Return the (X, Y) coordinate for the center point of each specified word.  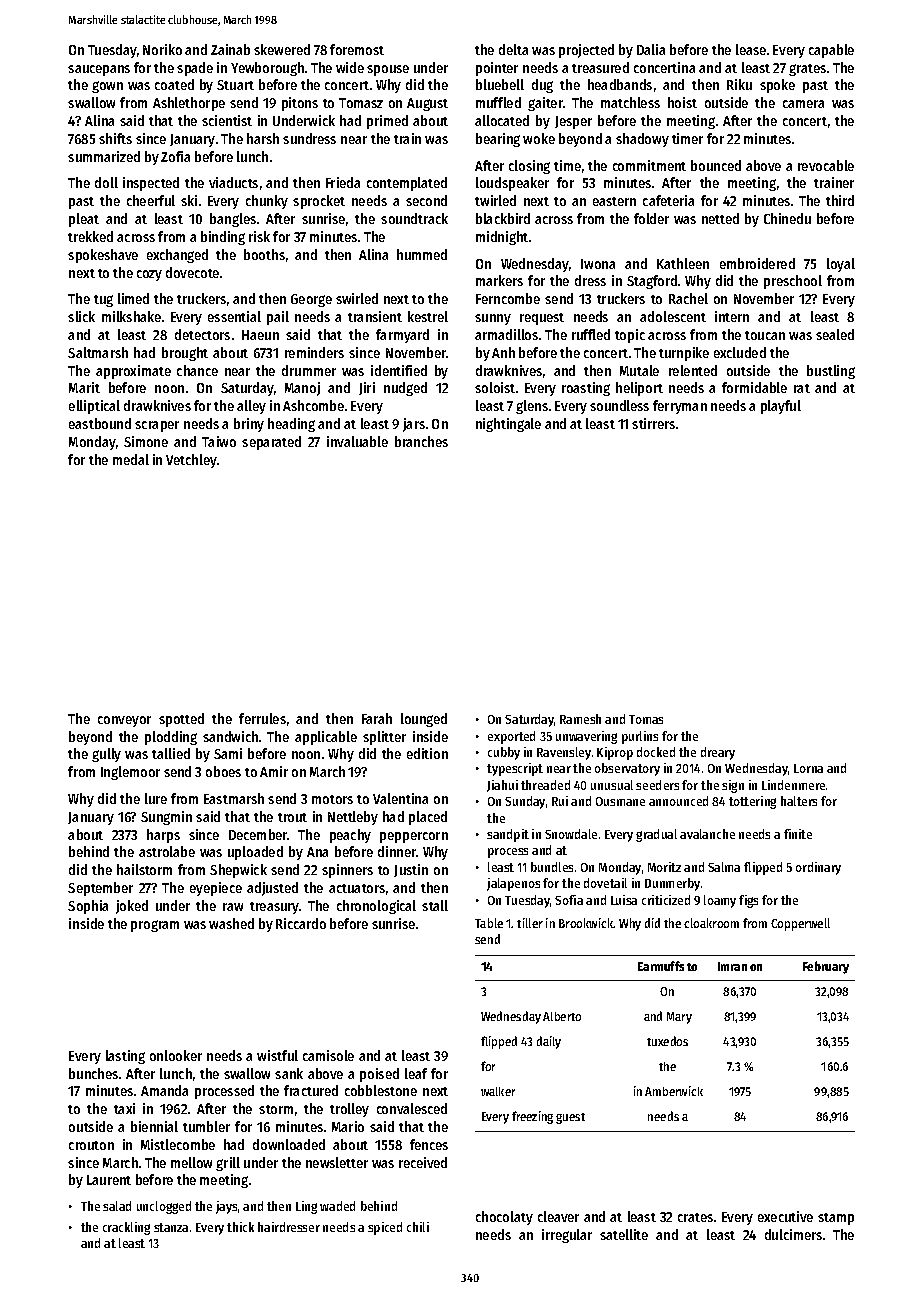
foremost (357, 49)
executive (785, 1216)
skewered (282, 49)
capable (831, 51)
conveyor (124, 721)
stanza (171, 1227)
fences (429, 1144)
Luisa (624, 900)
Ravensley (564, 753)
